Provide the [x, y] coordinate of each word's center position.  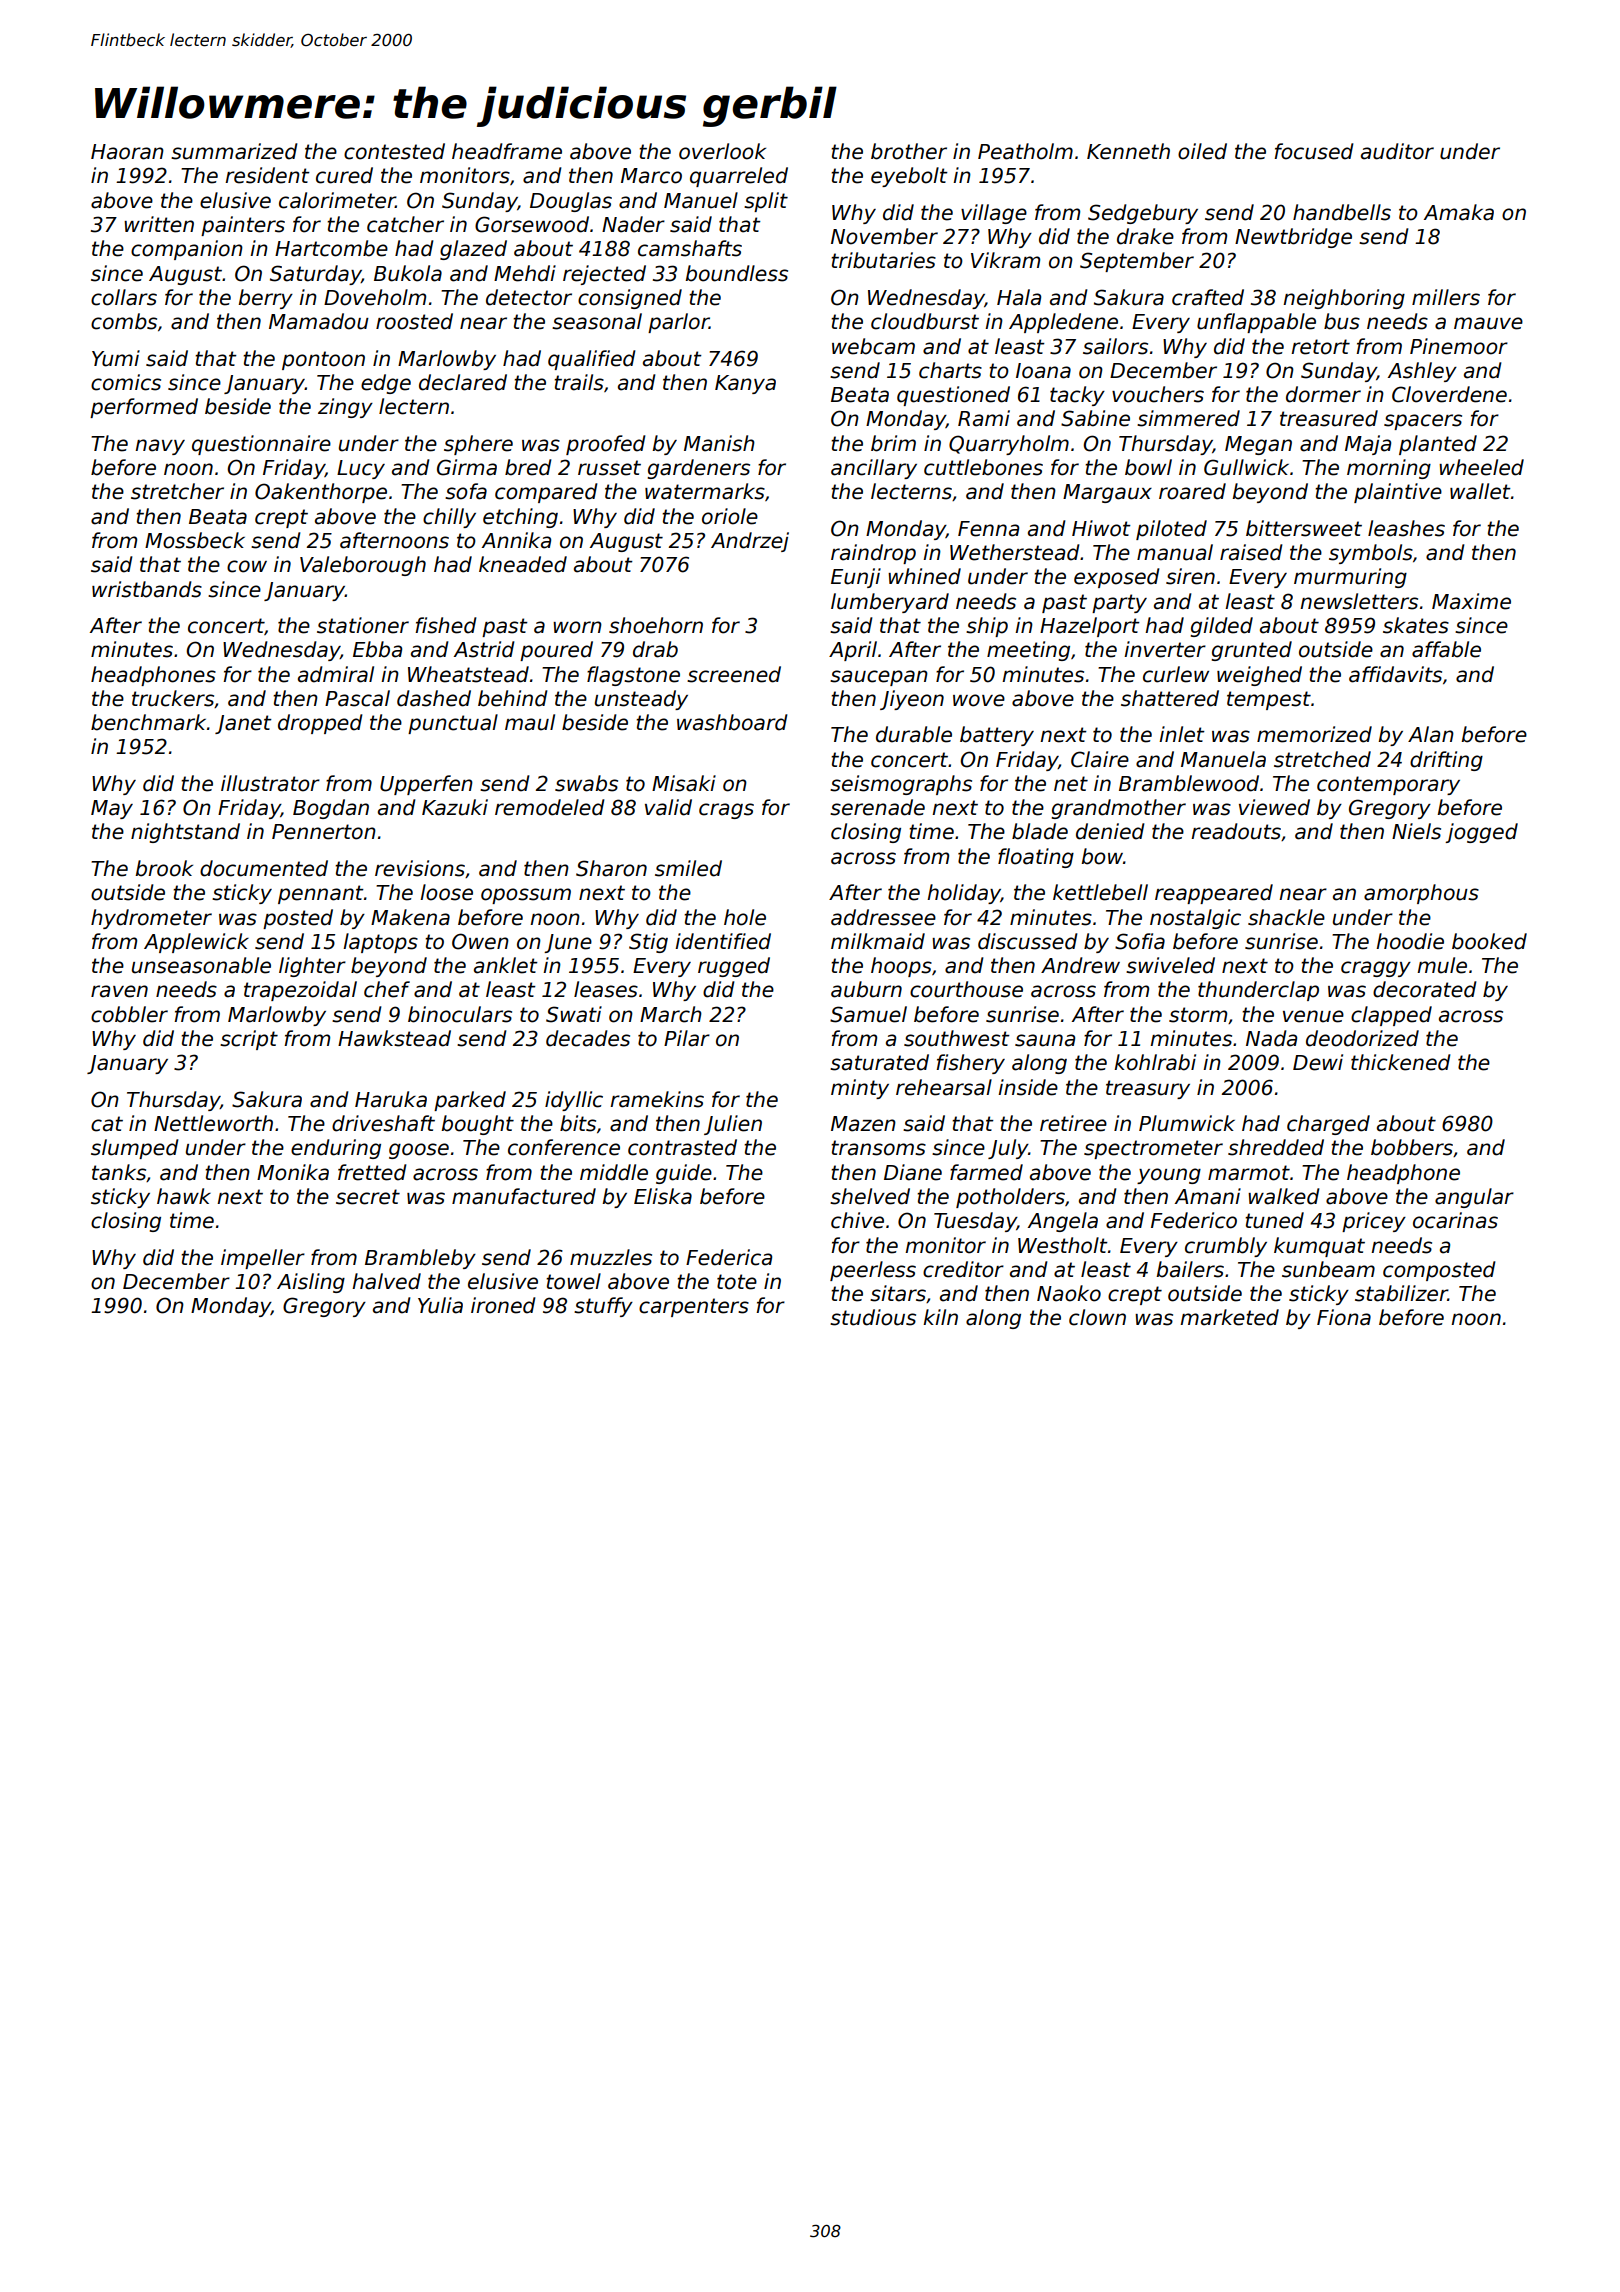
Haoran [127, 152]
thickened [1401, 1062]
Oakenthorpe [321, 493]
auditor [1397, 151]
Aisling [311, 1283]
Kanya [745, 384]
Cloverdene [1449, 394]
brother [909, 151]
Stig [648, 943]
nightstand [185, 833]
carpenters [694, 1307]
